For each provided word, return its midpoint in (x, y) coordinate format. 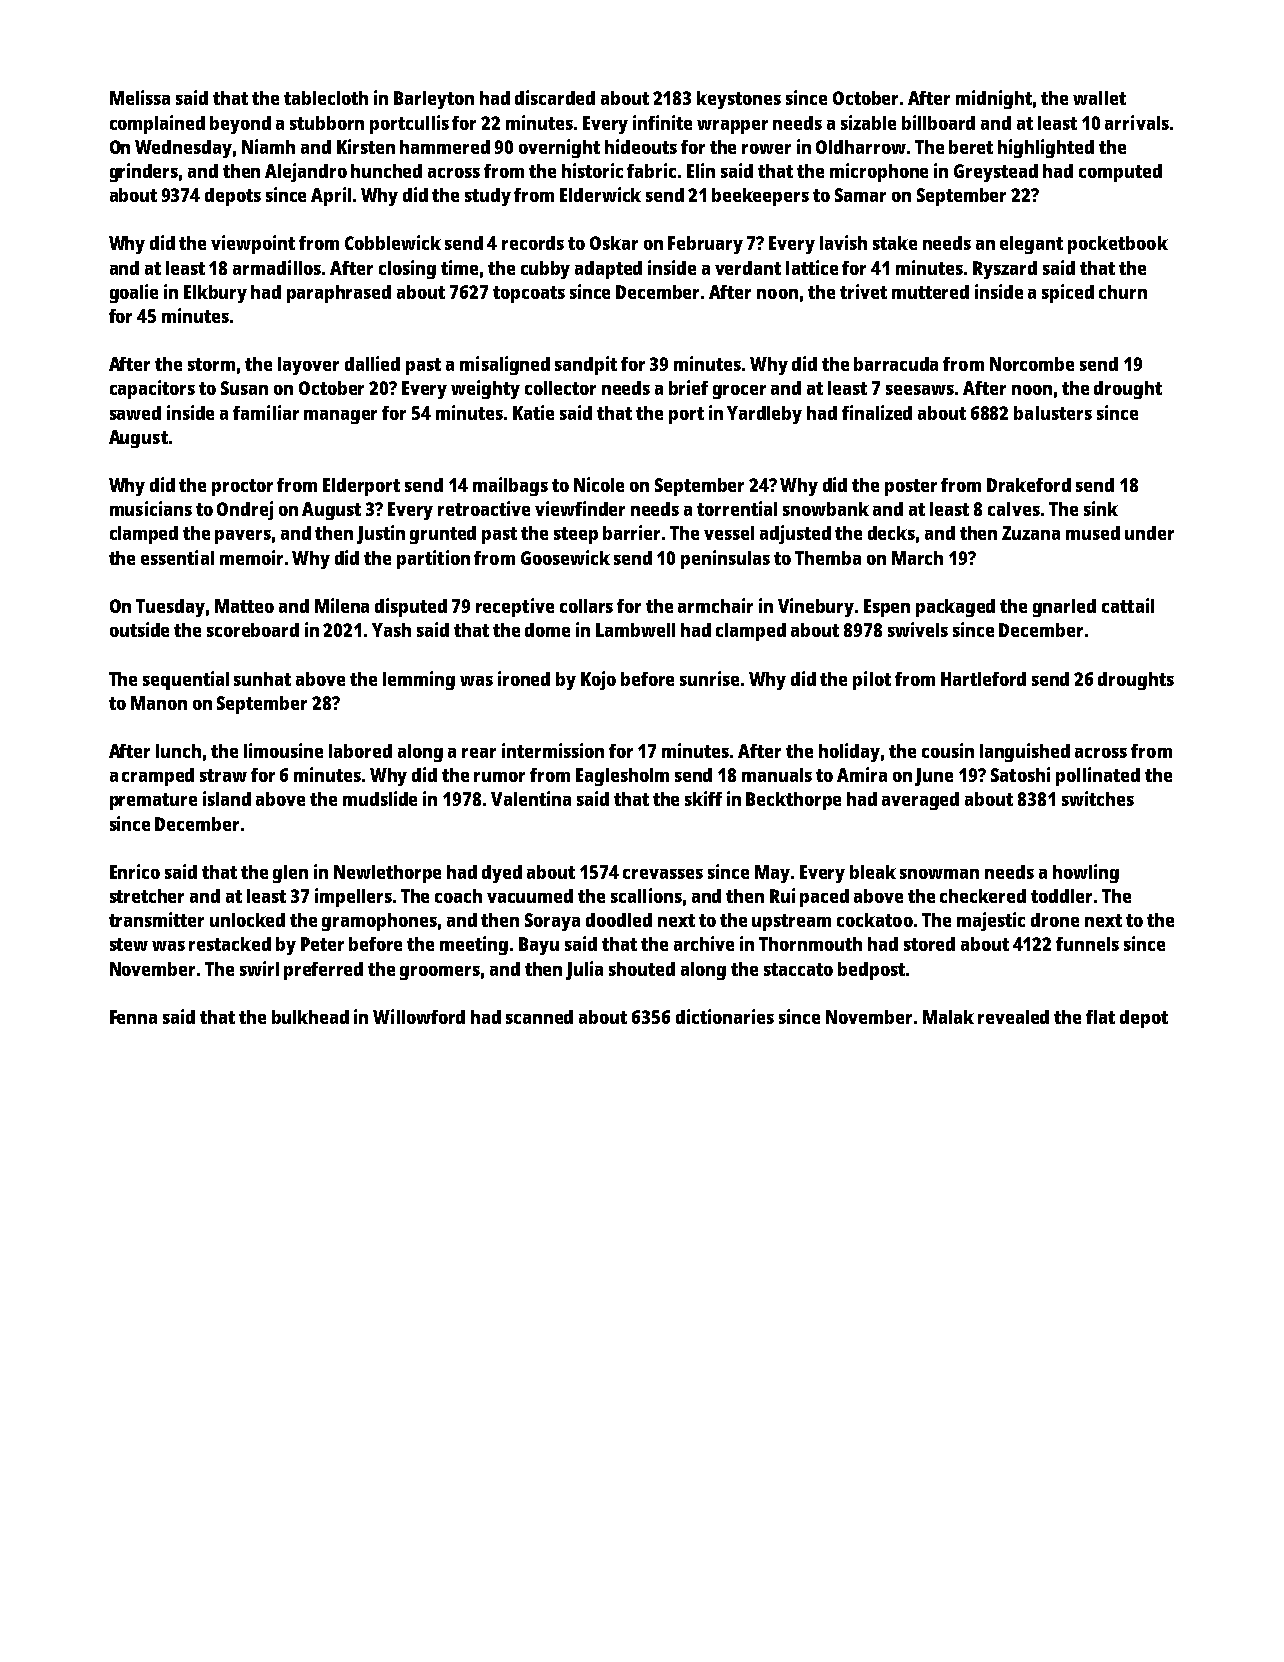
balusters (1053, 413)
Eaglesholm (622, 777)
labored (360, 751)
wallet (1099, 98)
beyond (240, 125)
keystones (739, 100)
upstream (791, 922)
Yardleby (764, 415)
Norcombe (1032, 364)
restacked (230, 944)
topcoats (529, 294)
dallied (372, 363)
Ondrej (245, 510)
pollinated (1098, 776)
